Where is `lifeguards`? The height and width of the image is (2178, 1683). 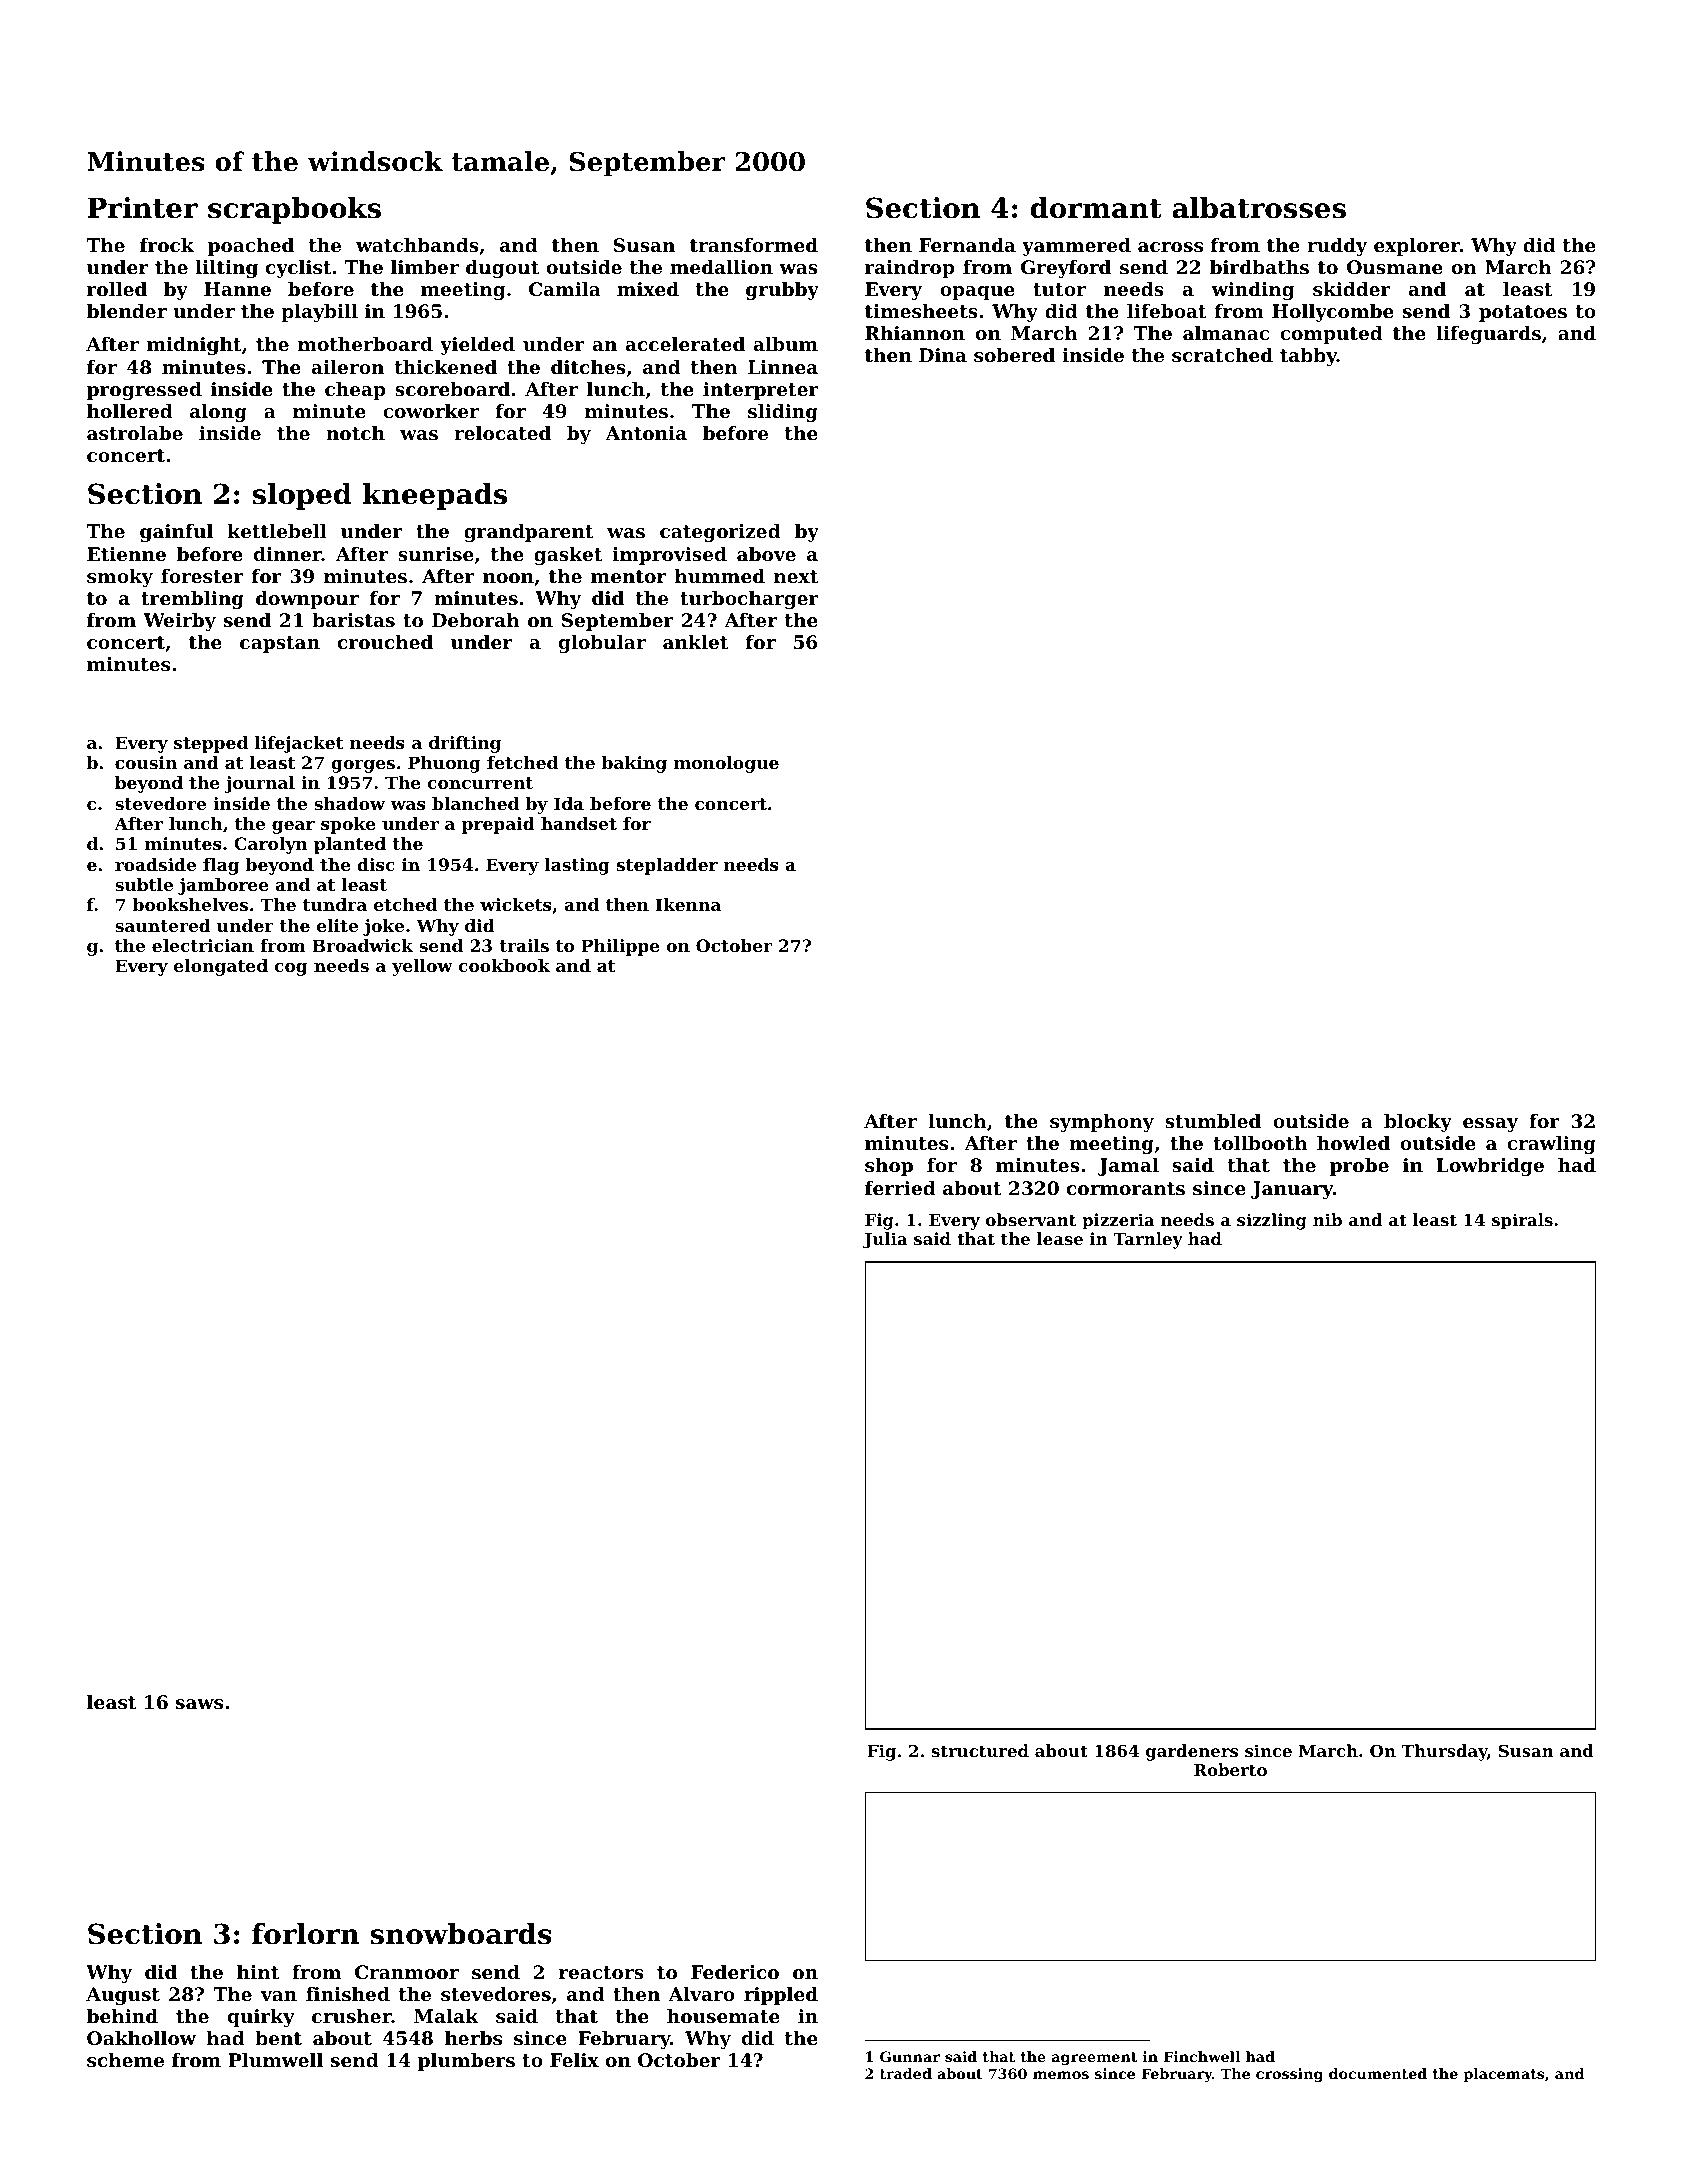 lifeguards is located at coordinates (1488, 335).
